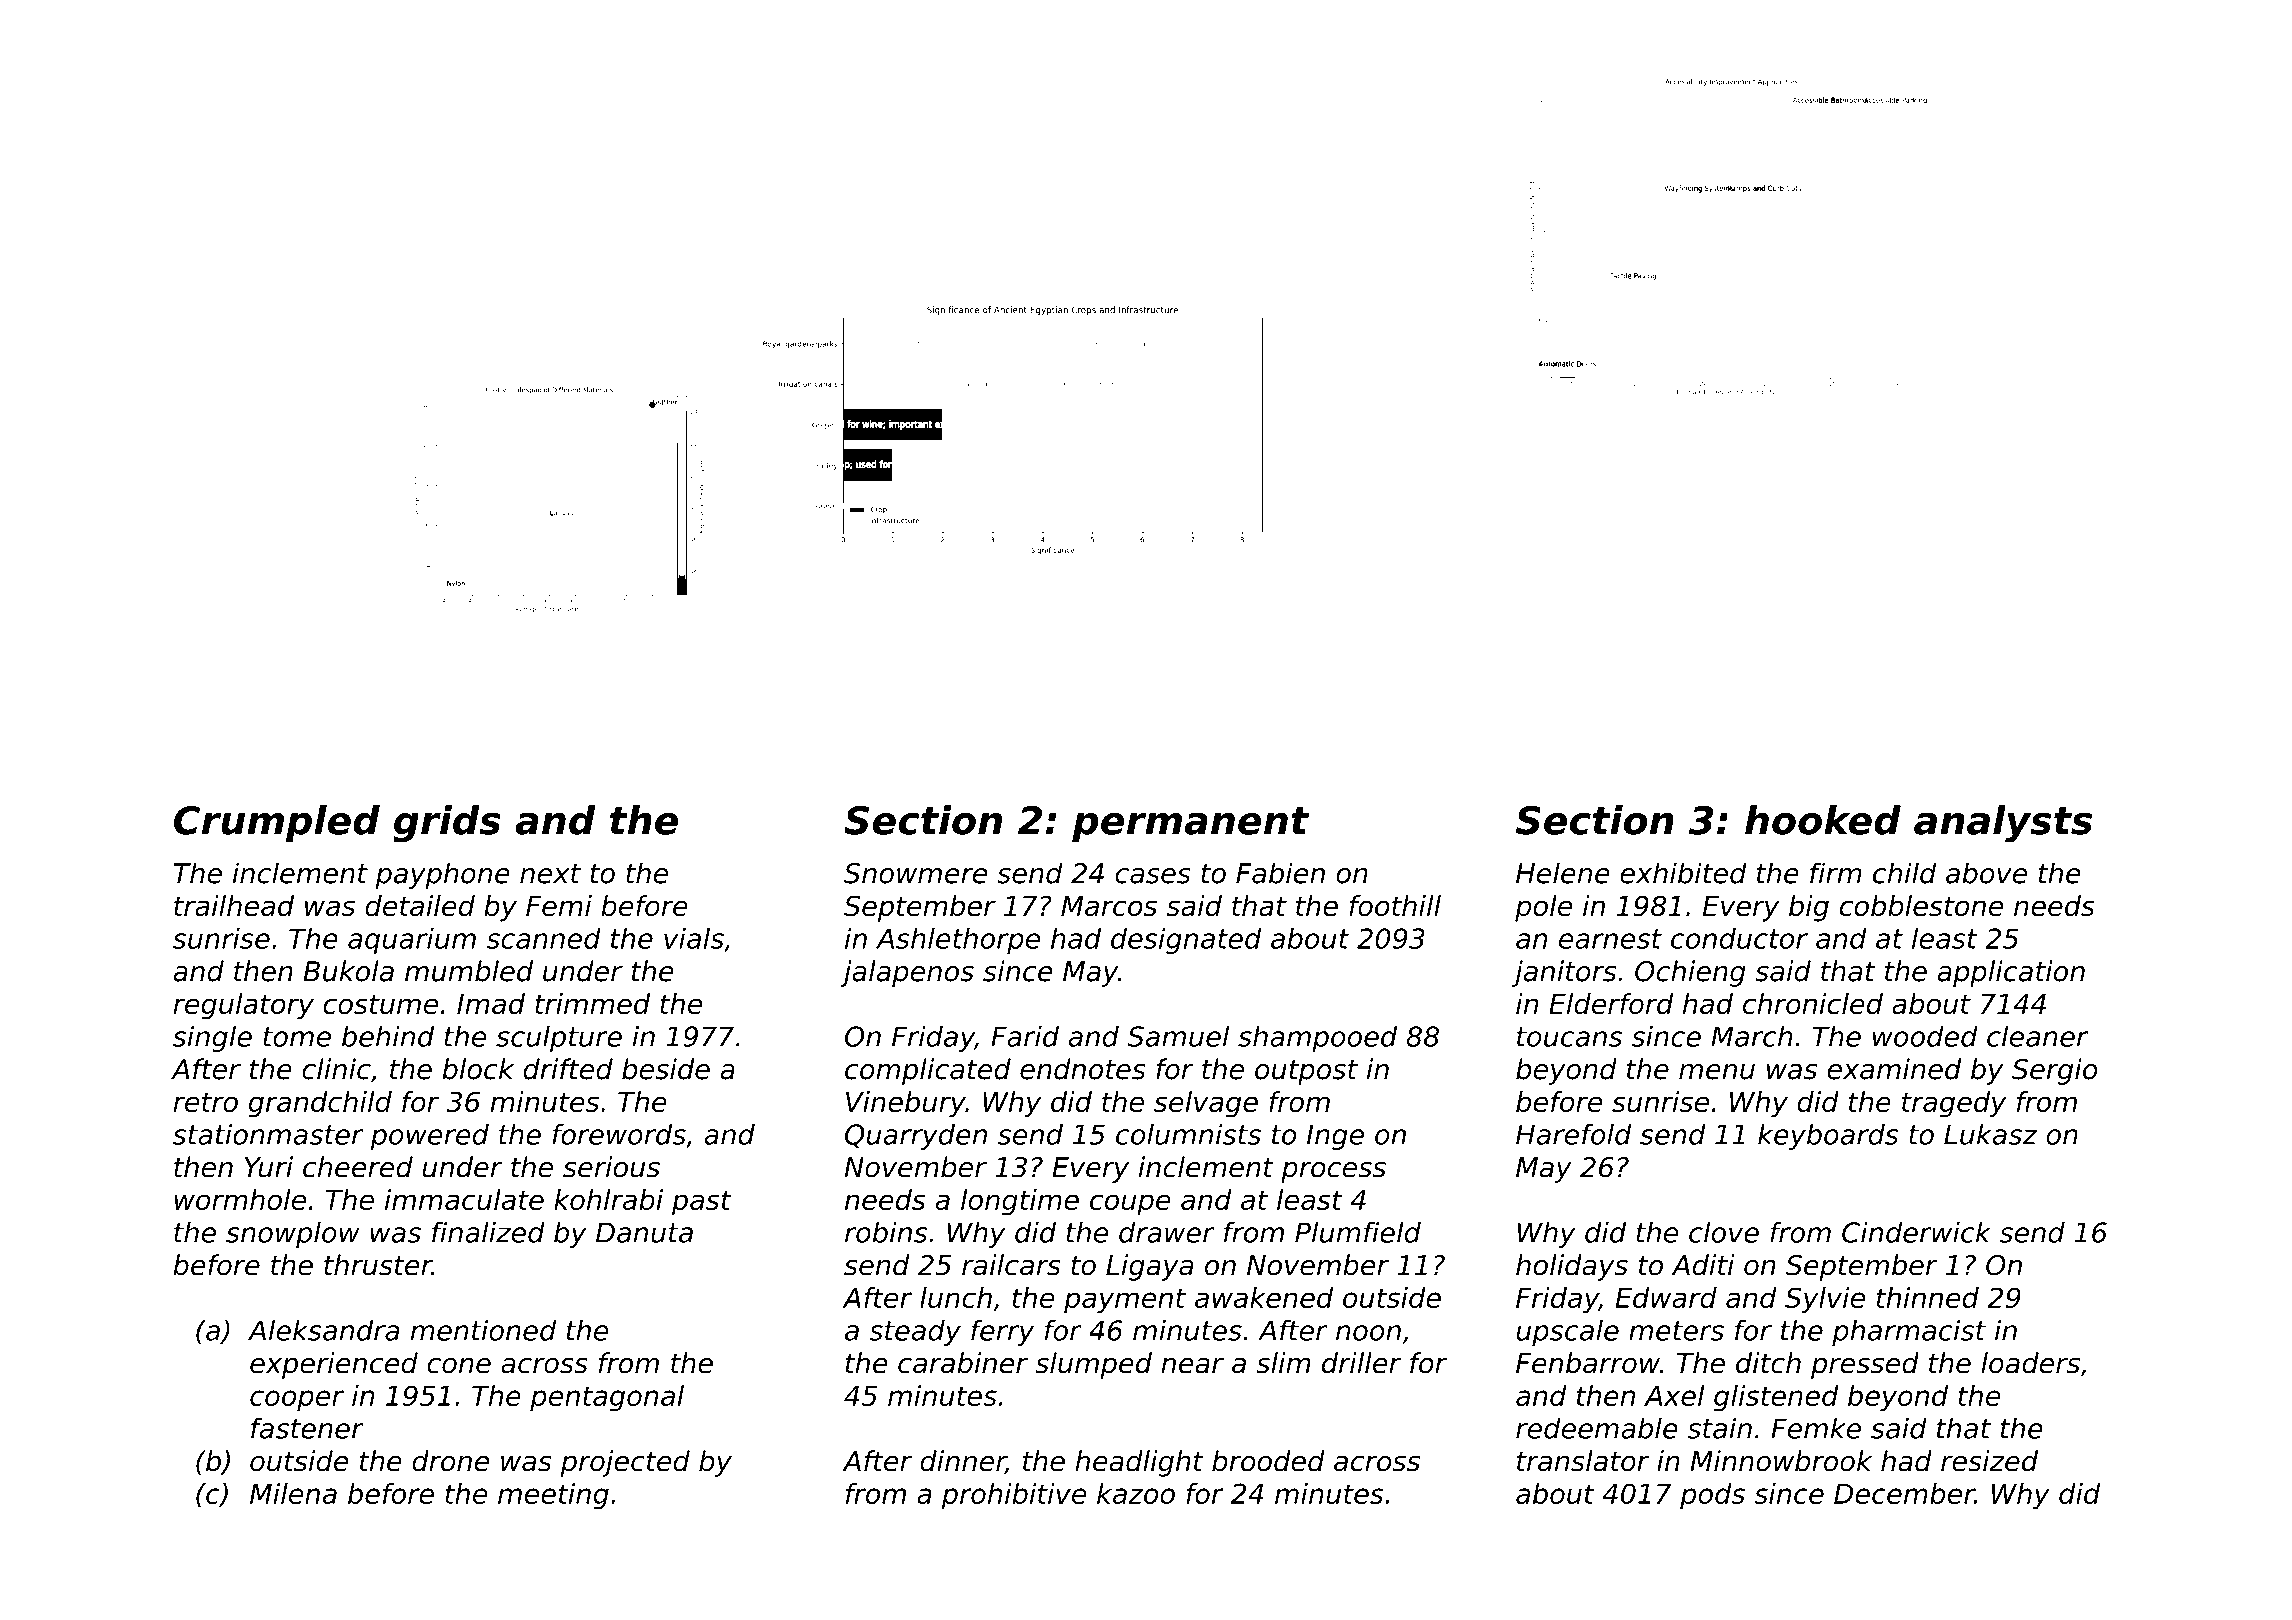 Image resolution: width=2292 pixels, height=1620 pixels. I want to click on hooked, so click(1823, 820).
